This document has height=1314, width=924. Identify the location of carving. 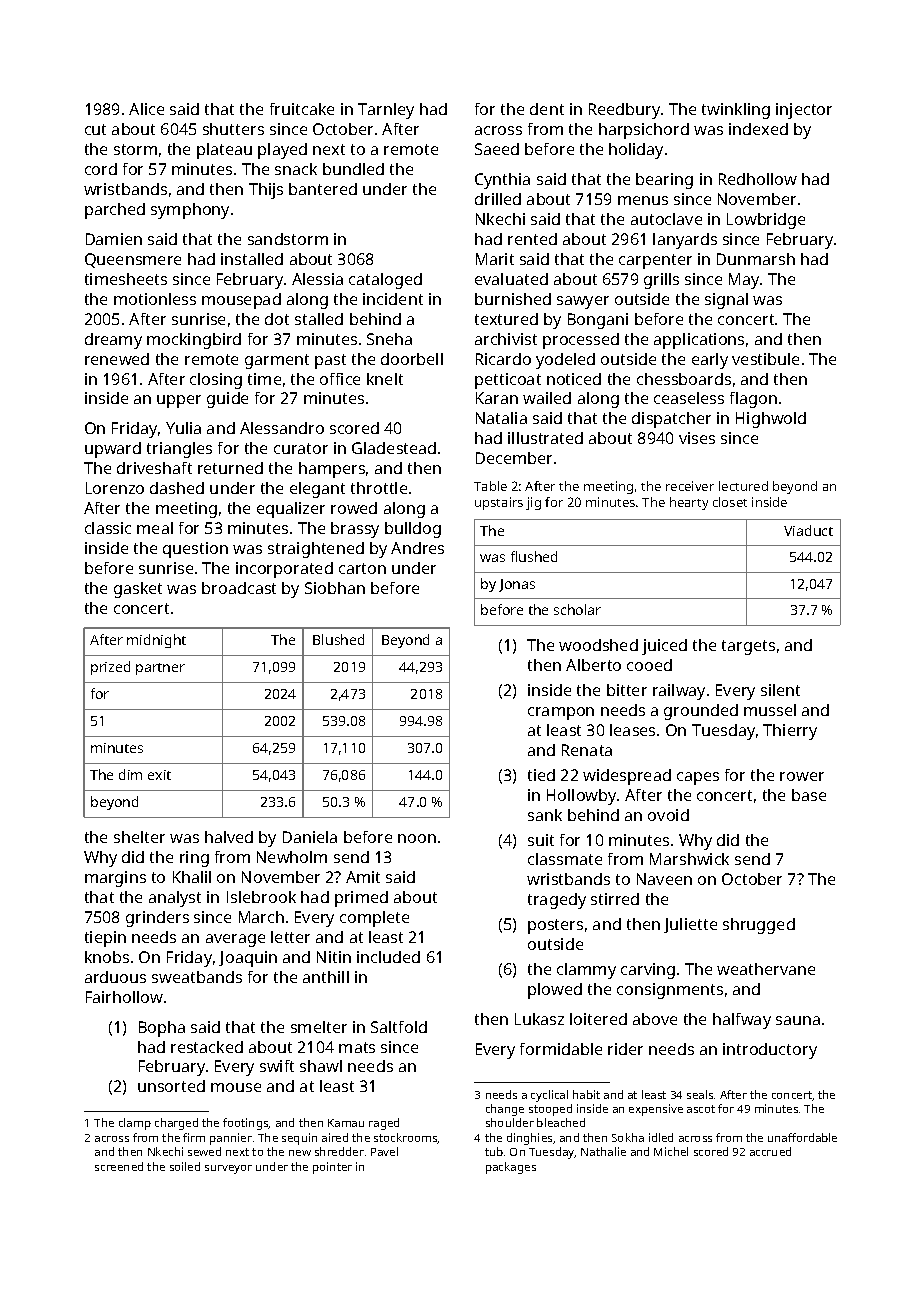
(648, 971).
